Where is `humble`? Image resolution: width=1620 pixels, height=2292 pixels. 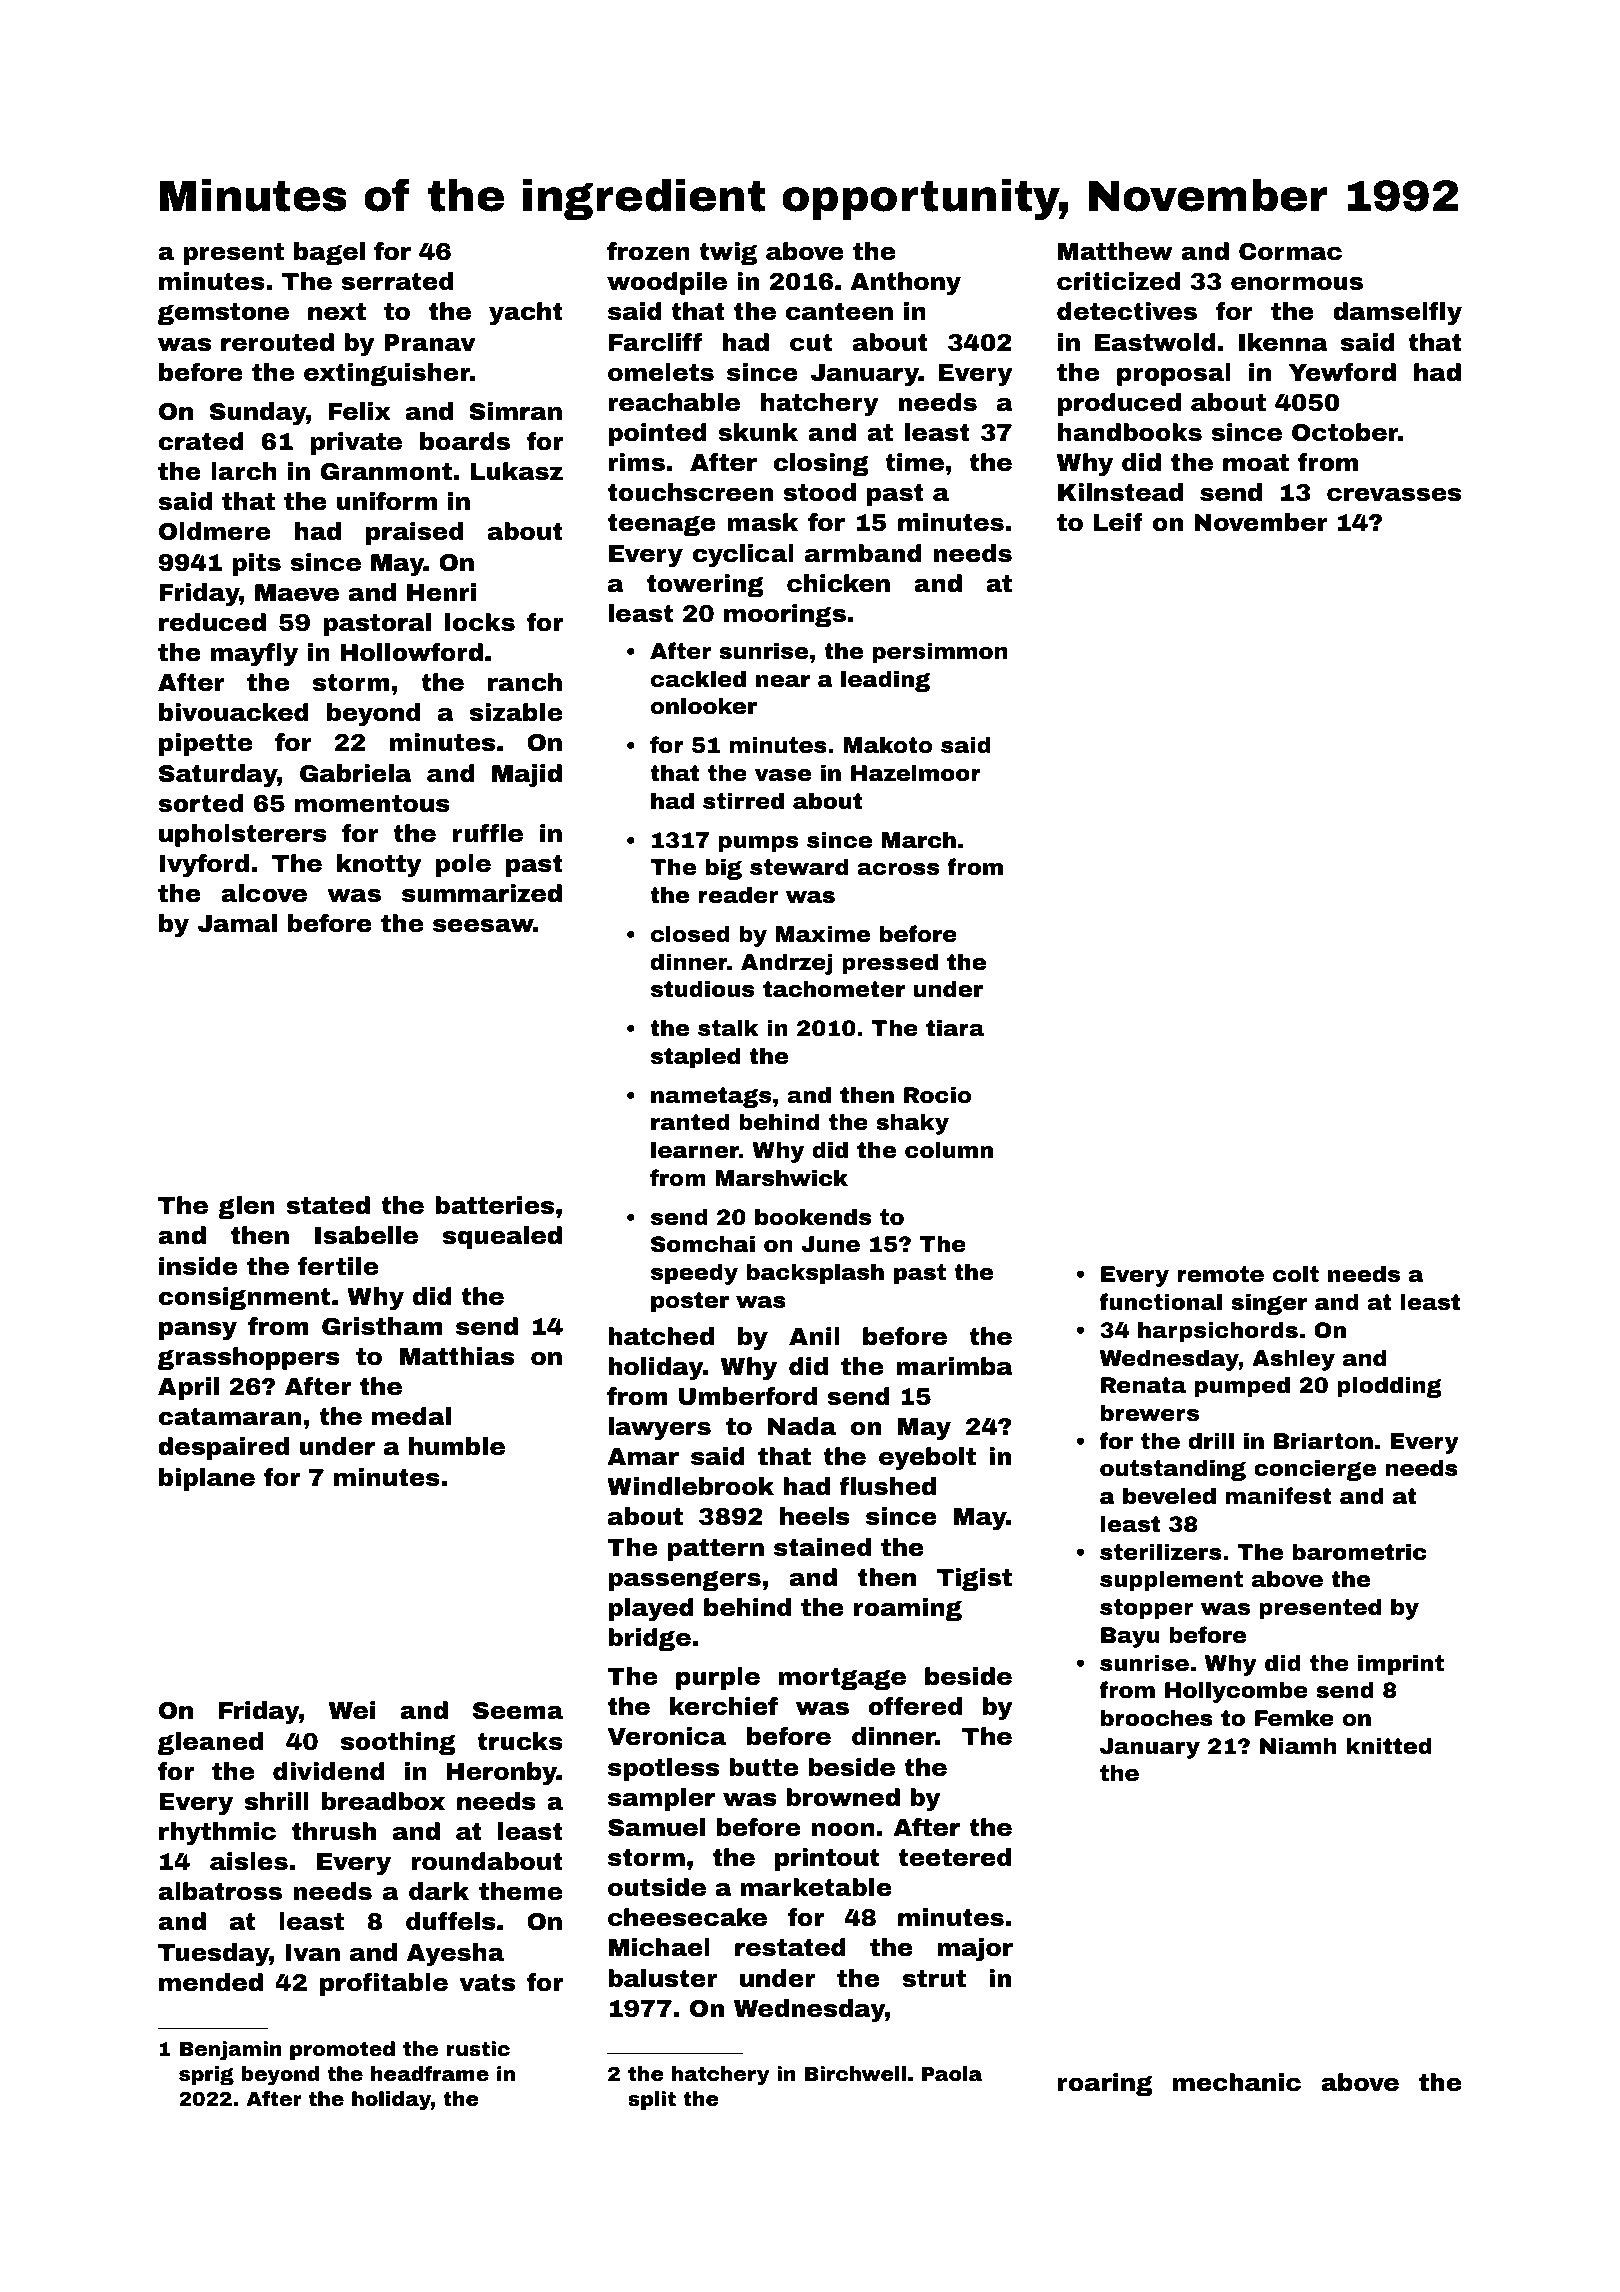
humble is located at coordinates (457, 1446).
